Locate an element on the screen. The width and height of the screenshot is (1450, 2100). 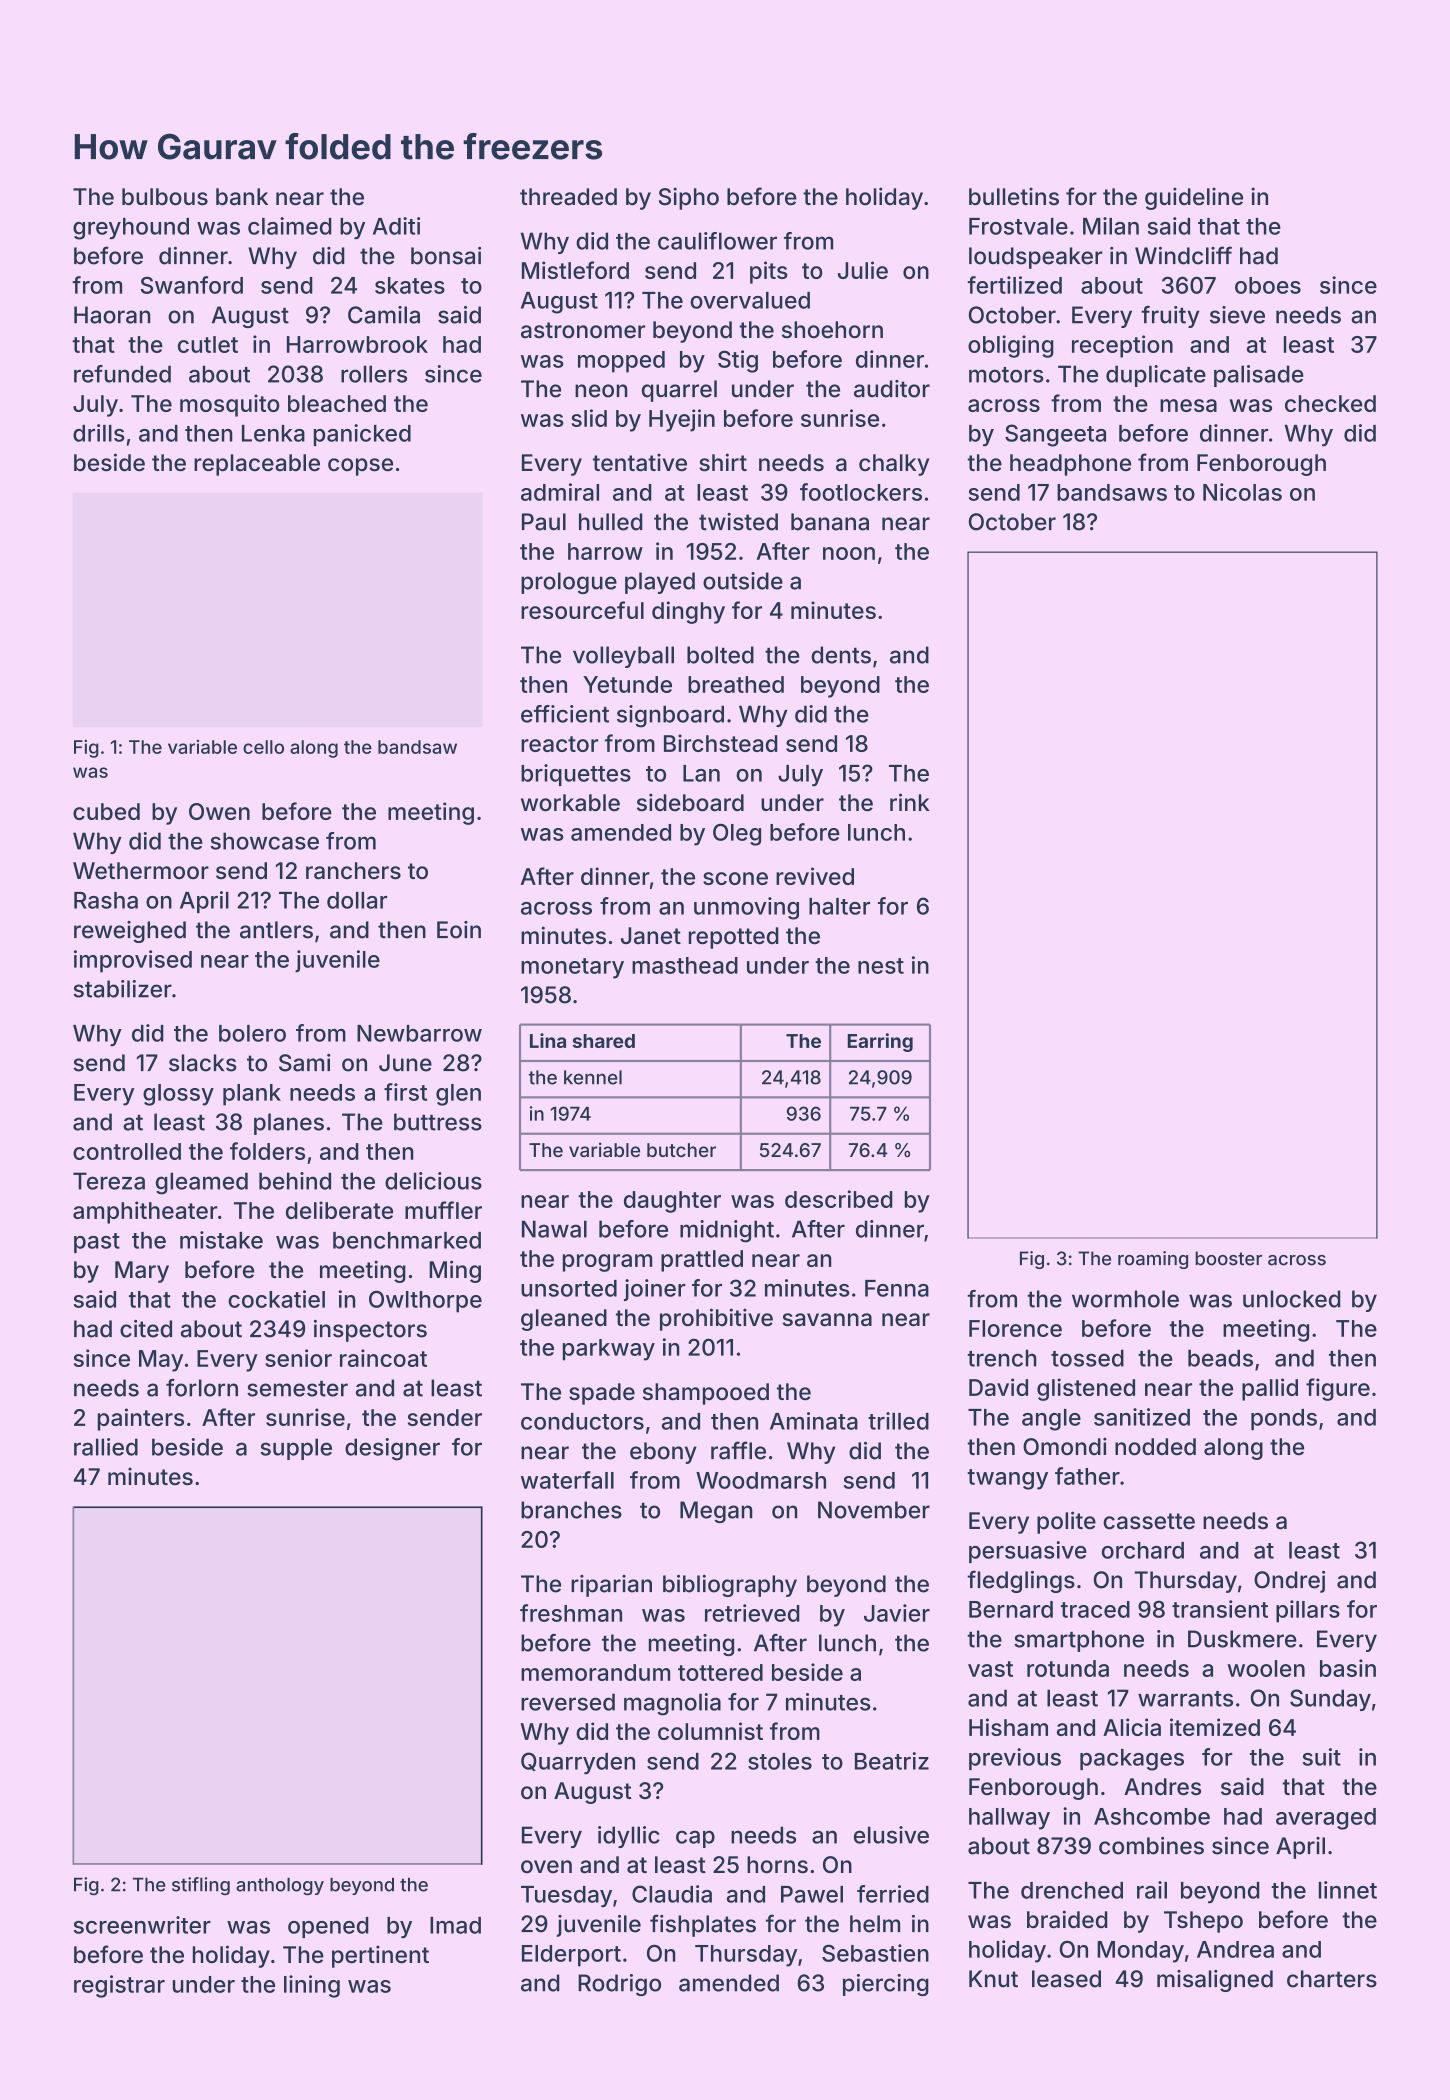
bulbous is located at coordinates (165, 197).
